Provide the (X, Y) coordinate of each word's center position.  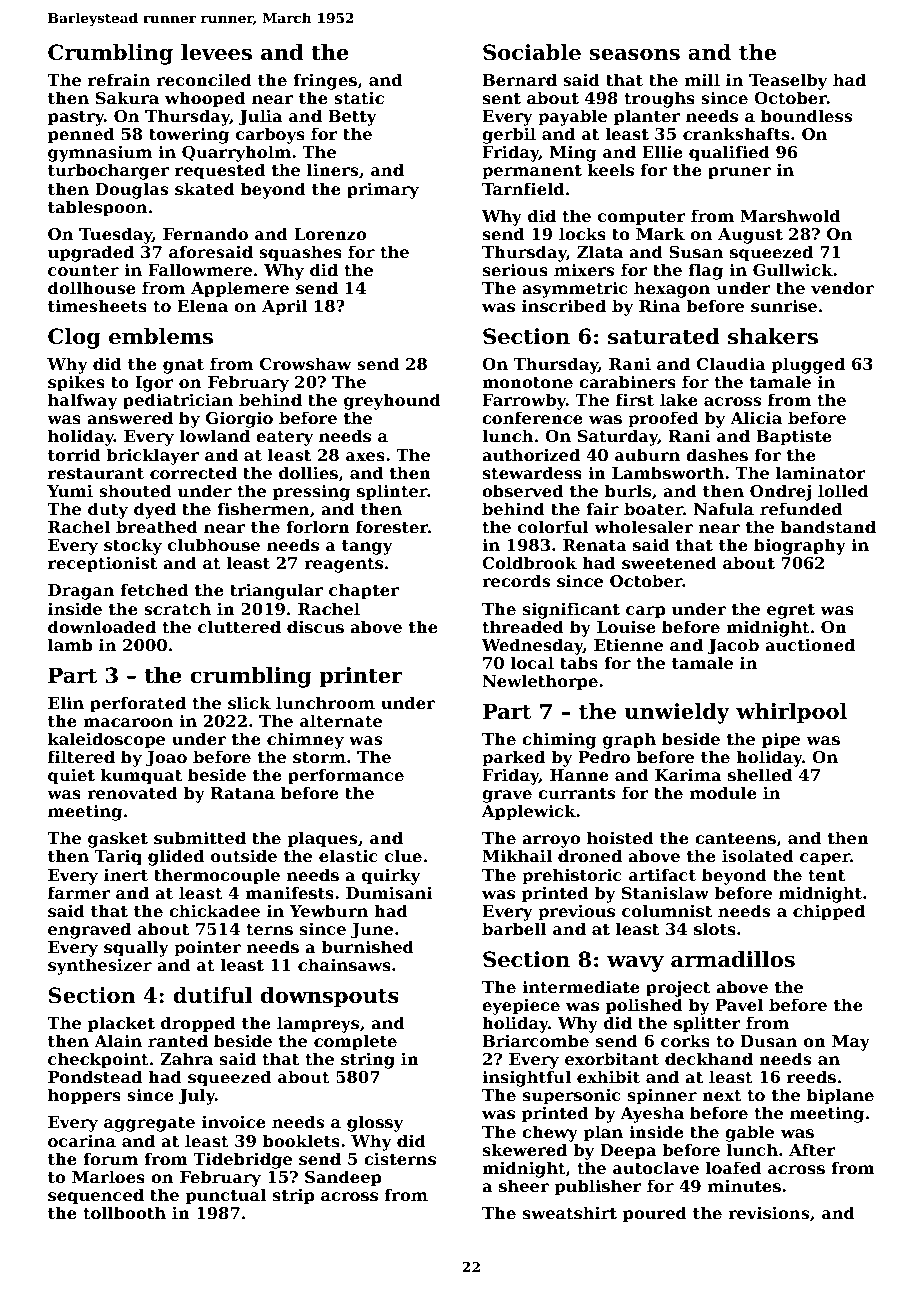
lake (679, 399)
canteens (735, 838)
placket (121, 1024)
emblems (161, 336)
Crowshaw (305, 363)
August (750, 236)
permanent (532, 172)
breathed (157, 526)
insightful (526, 1078)
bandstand (828, 526)
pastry (76, 118)
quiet (71, 776)
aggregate (149, 1124)
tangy (367, 547)
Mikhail (517, 855)
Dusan (769, 1041)
